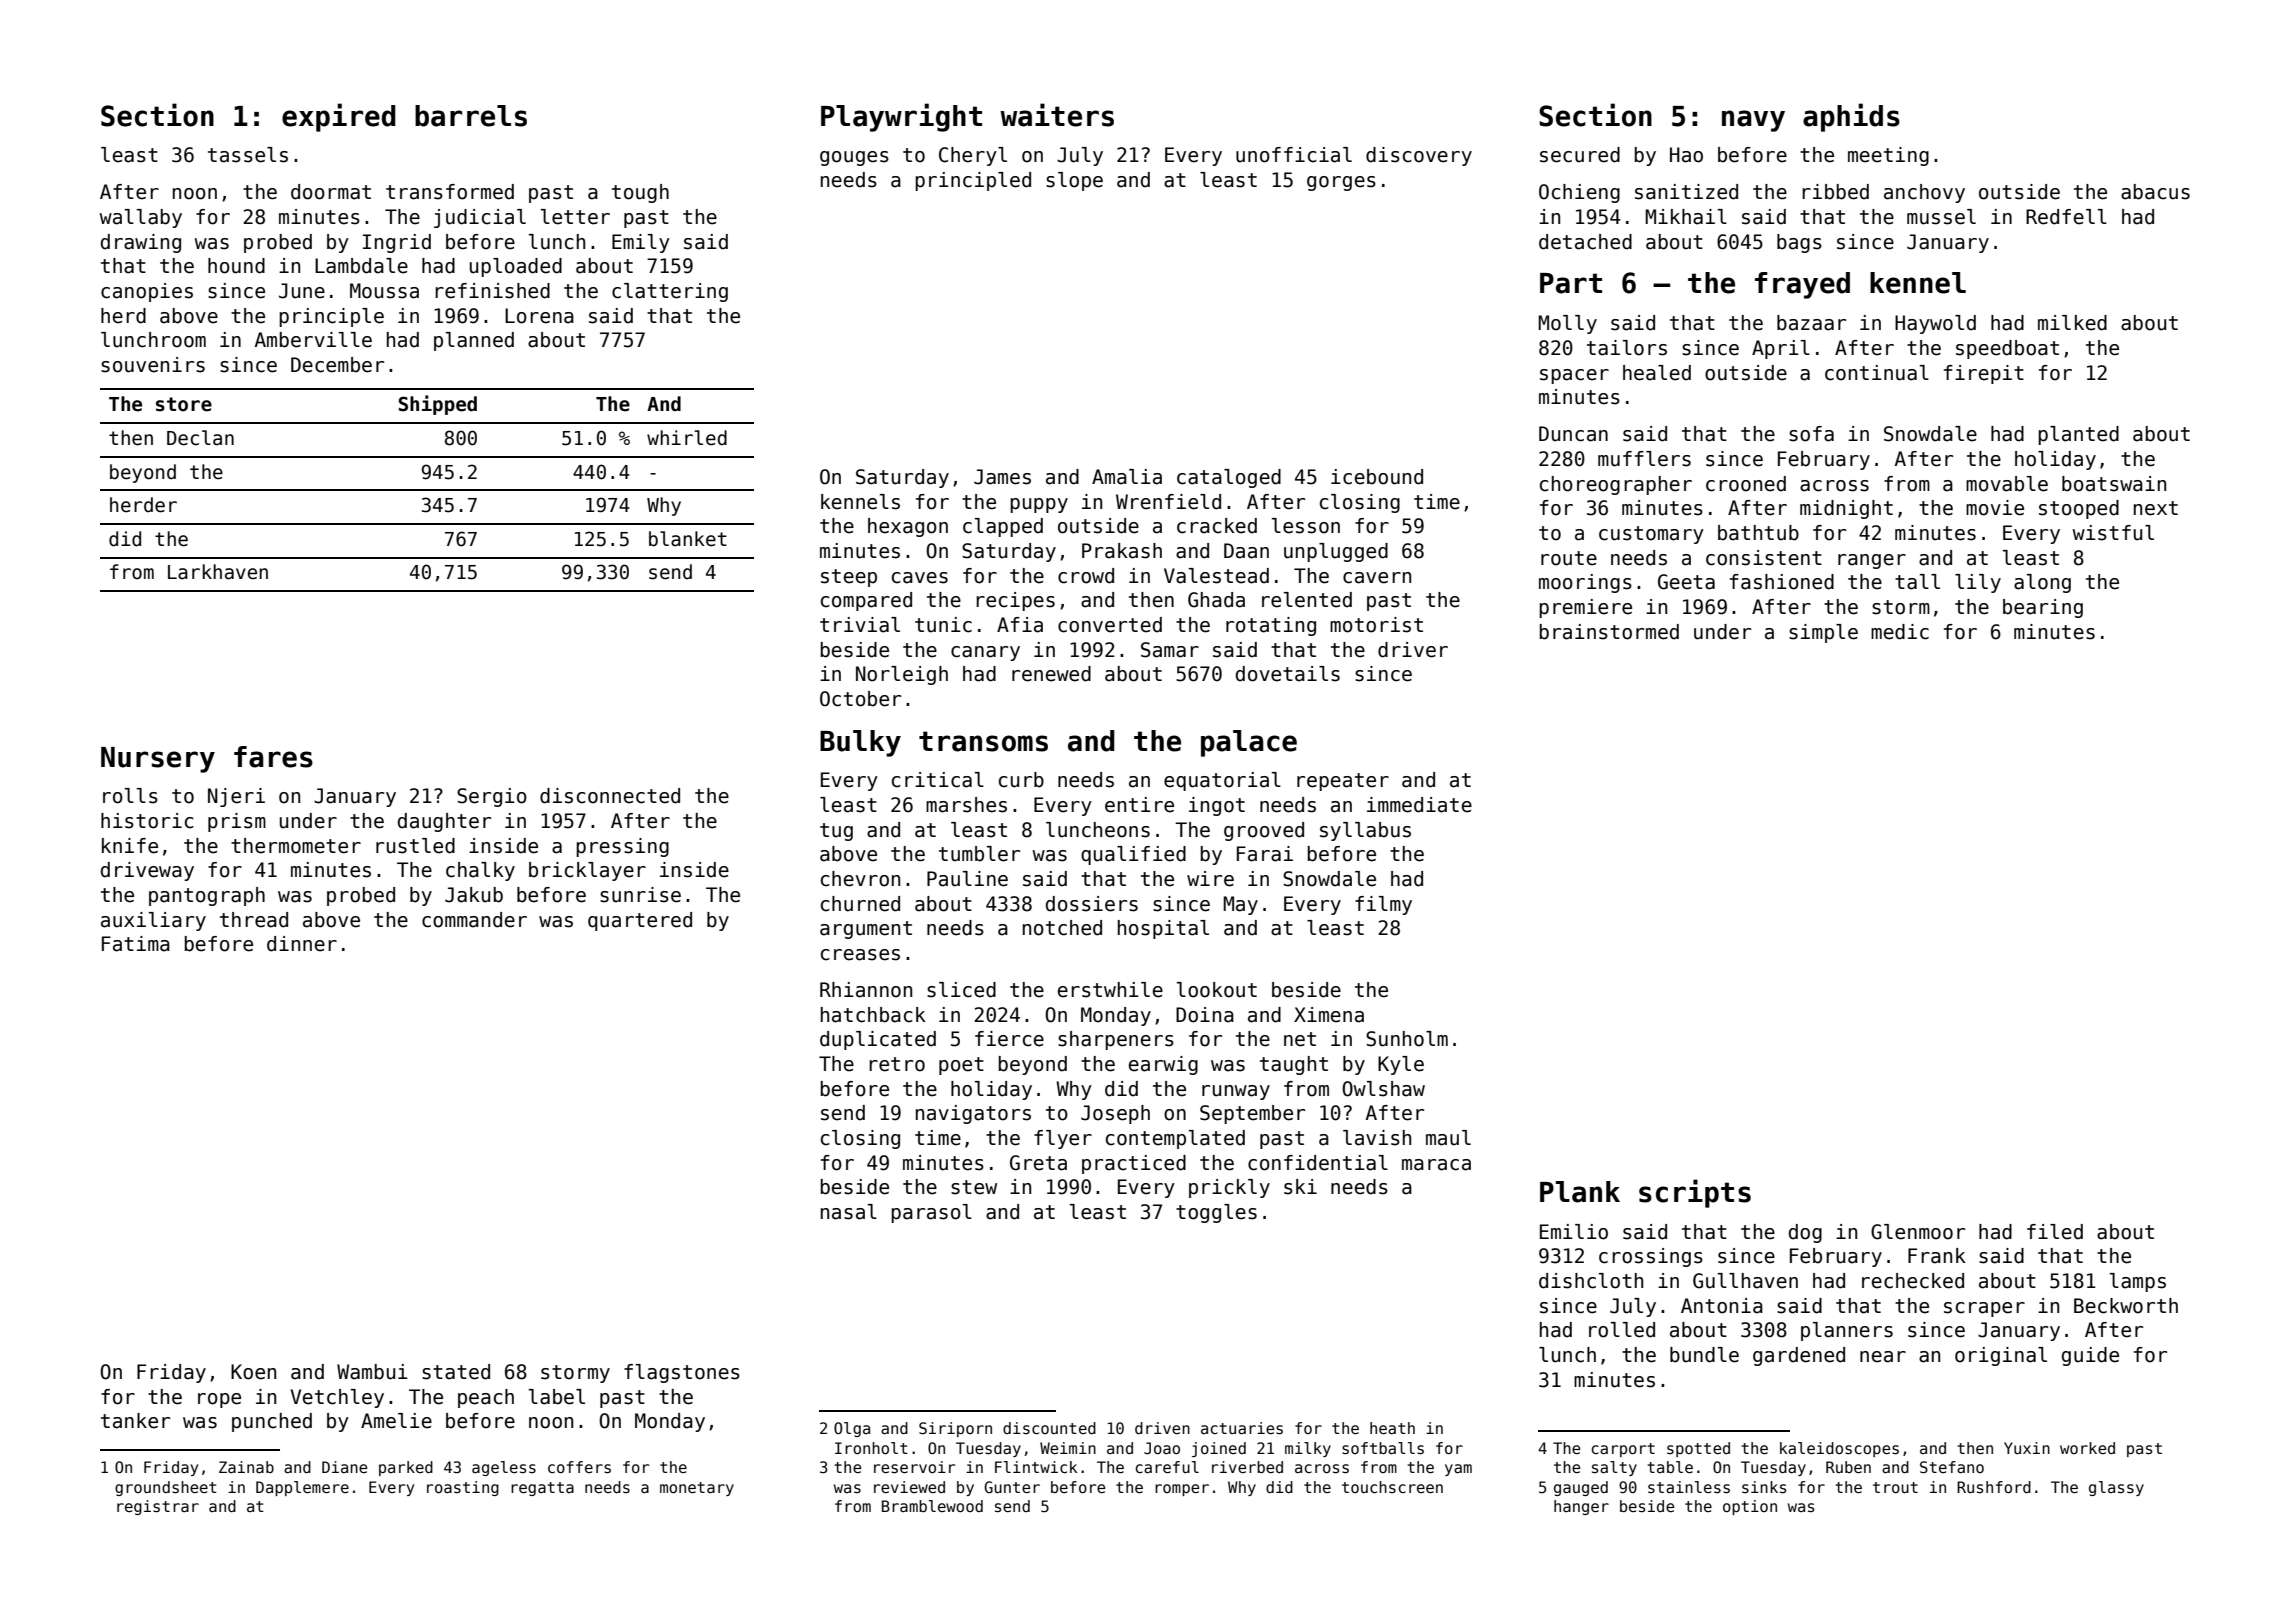  I want to click on Sunholm, so click(1407, 1039).
